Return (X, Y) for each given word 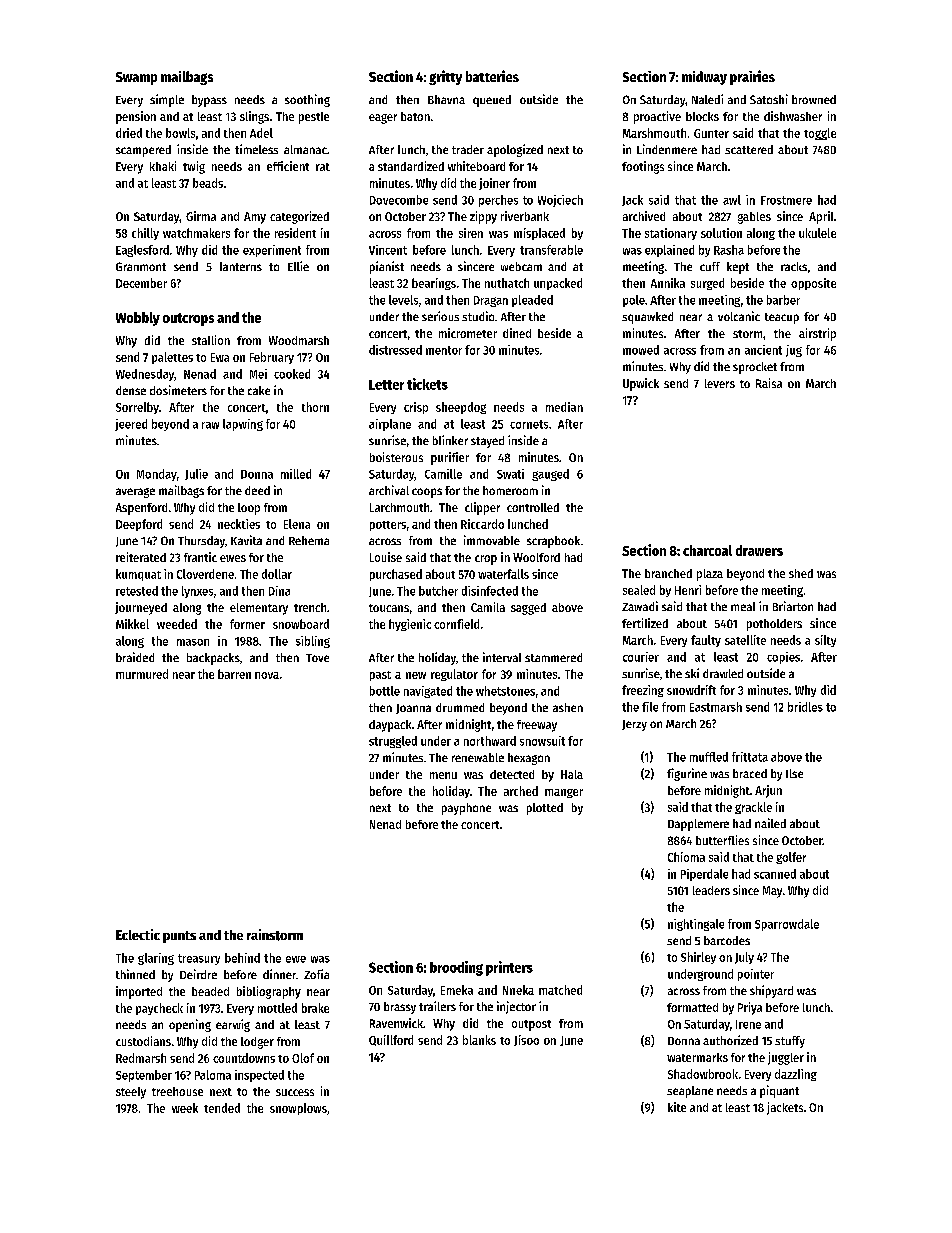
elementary (259, 609)
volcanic (739, 316)
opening (190, 1025)
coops (427, 493)
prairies (752, 77)
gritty (445, 77)
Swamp (136, 78)
